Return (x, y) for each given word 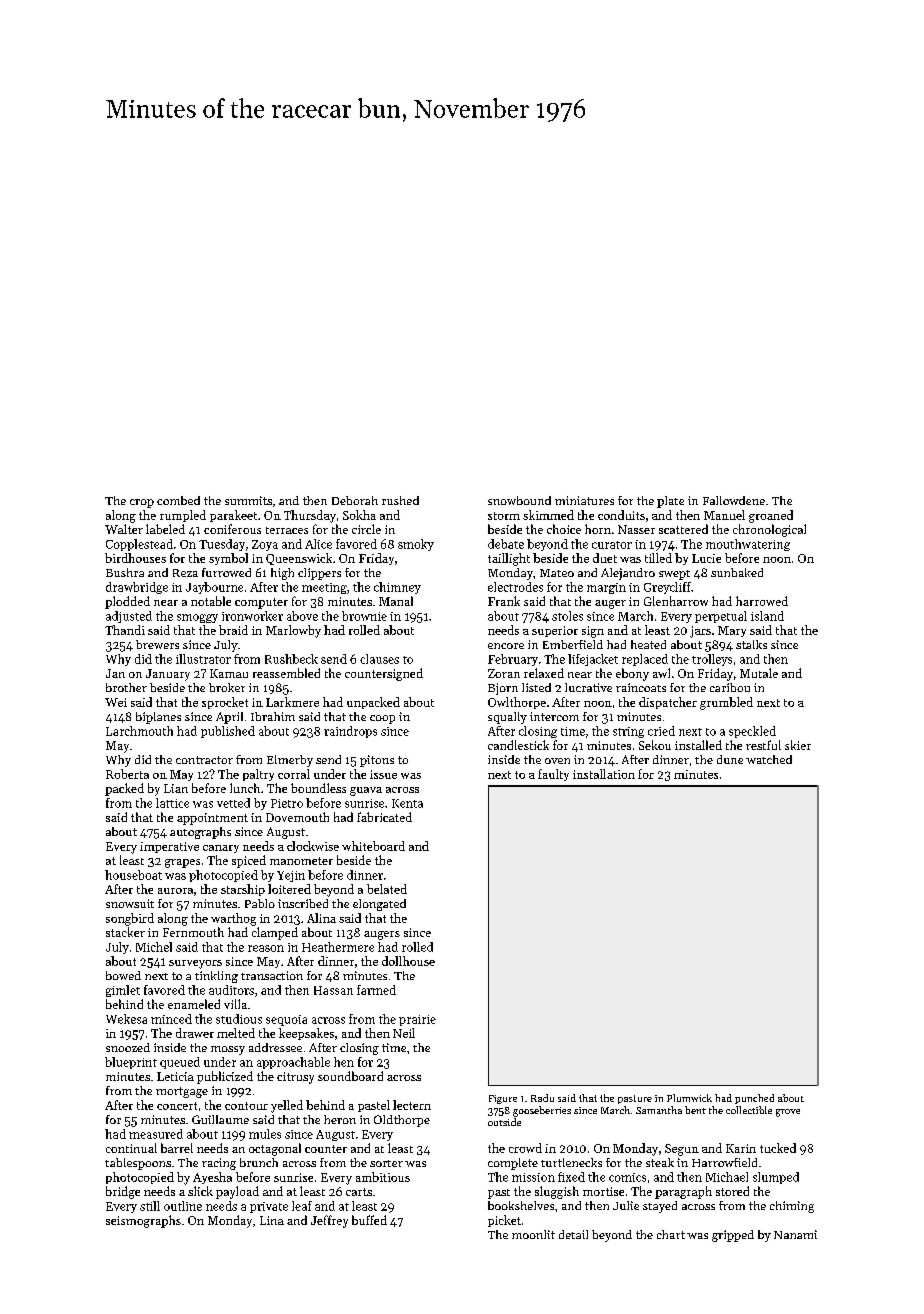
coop (382, 719)
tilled (658, 558)
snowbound (519, 500)
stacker (125, 932)
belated (387, 889)
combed (178, 500)
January (168, 675)
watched (769, 759)
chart (671, 1234)
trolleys (712, 660)
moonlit (533, 1234)
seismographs (143, 1221)
